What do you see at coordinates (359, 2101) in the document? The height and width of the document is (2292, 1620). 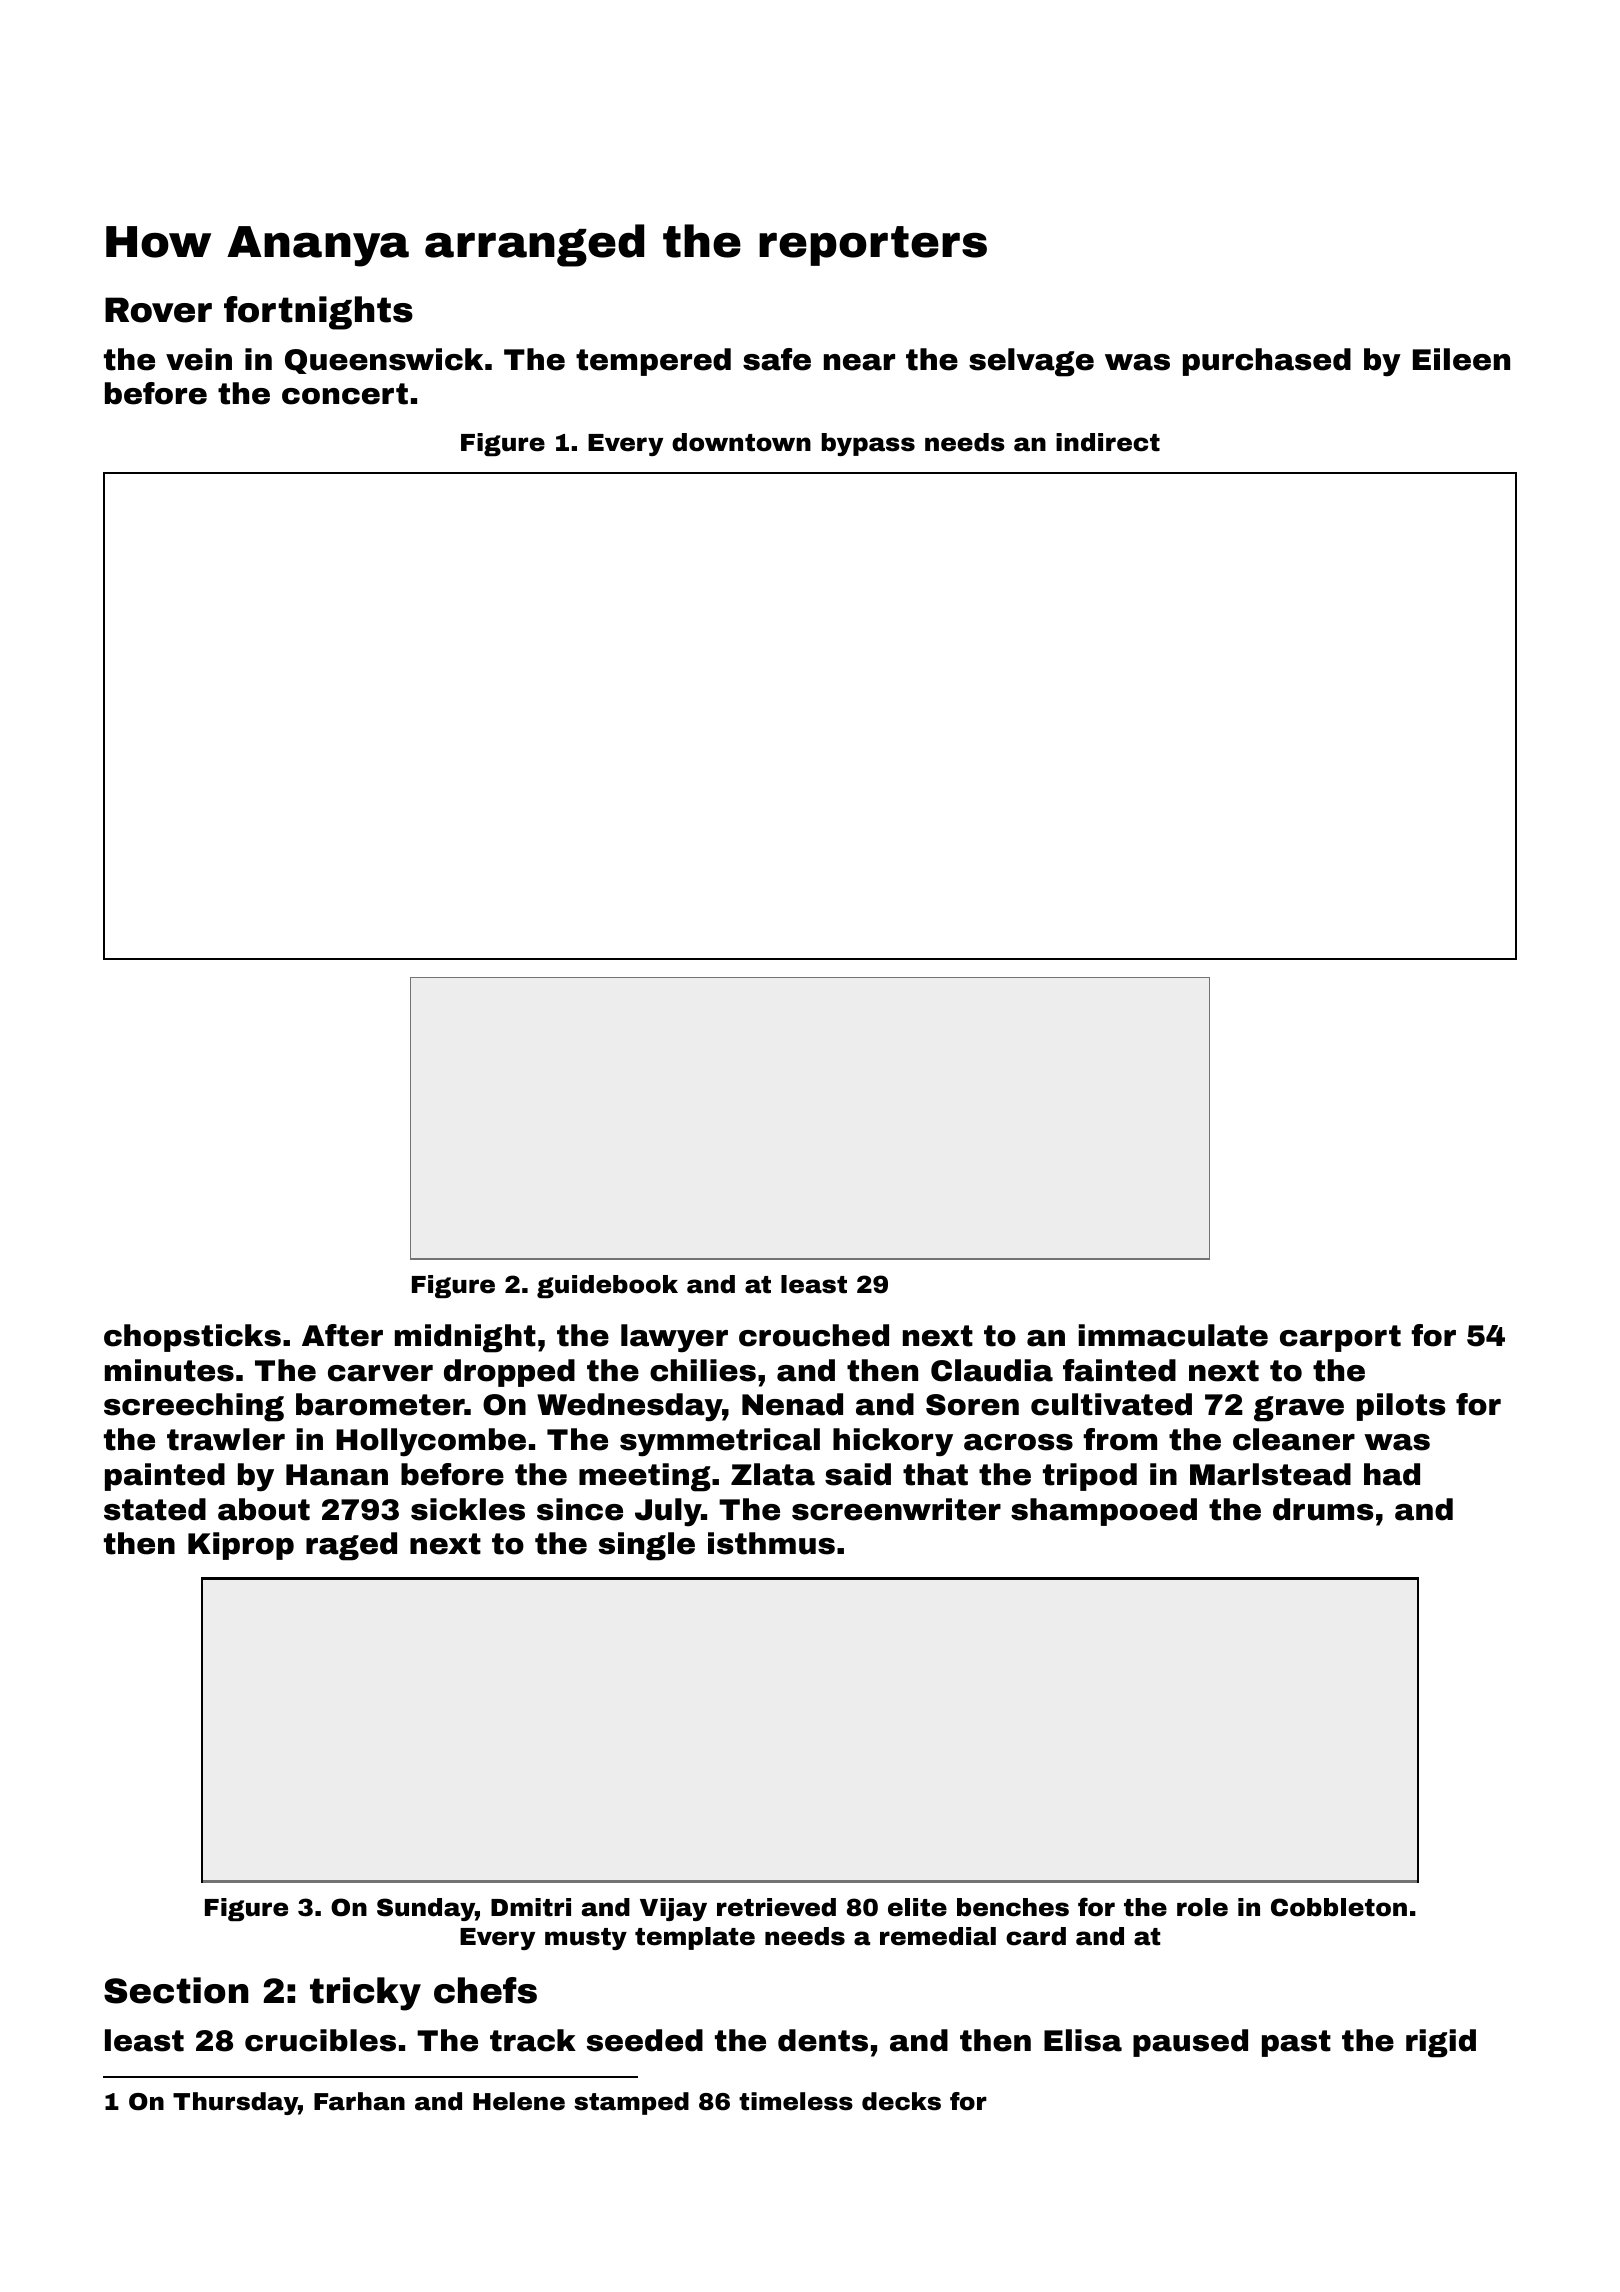 I see `Farhan` at bounding box center [359, 2101].
